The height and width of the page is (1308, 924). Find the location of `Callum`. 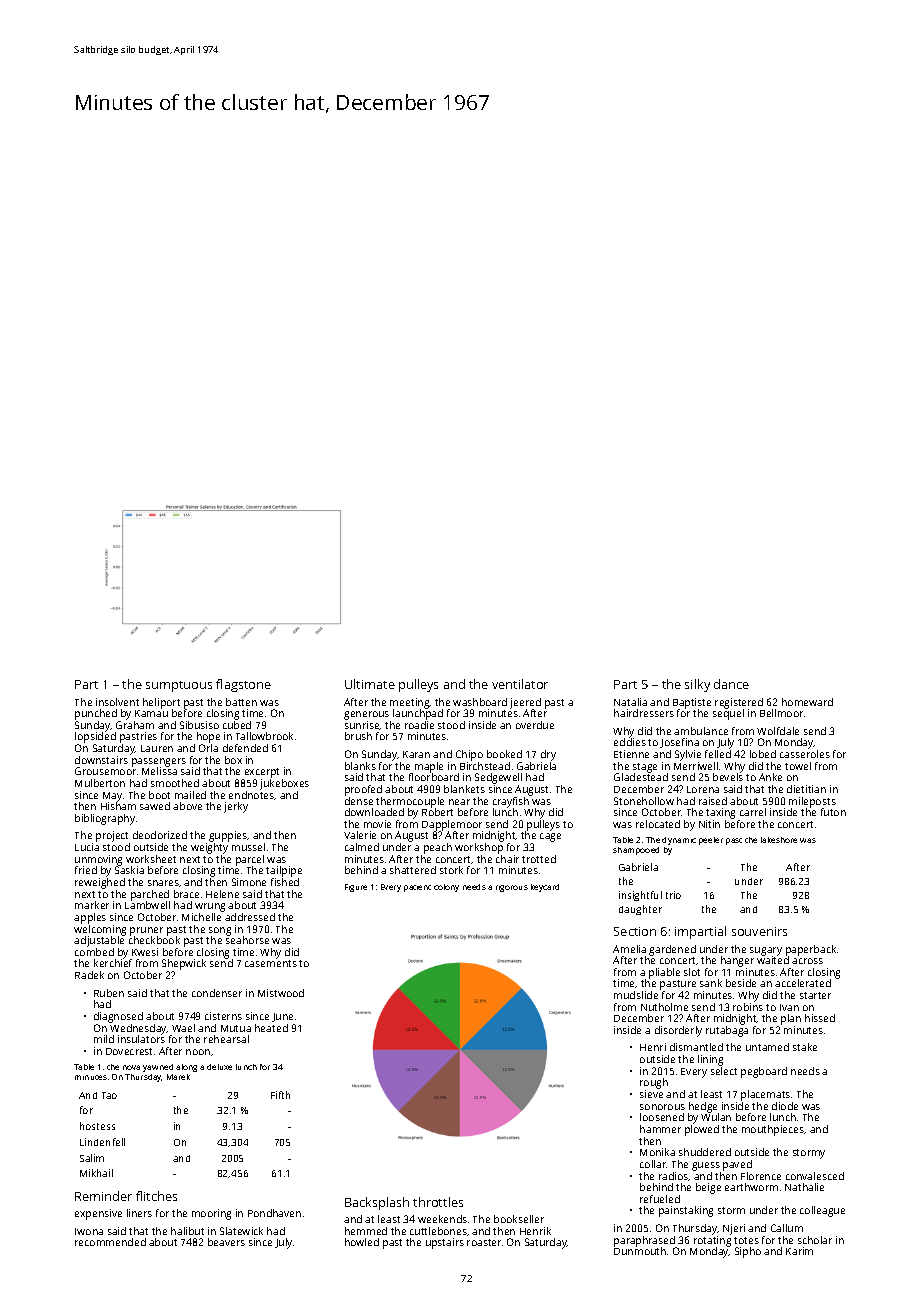

Callum is located at coordinates (787, 1228).
